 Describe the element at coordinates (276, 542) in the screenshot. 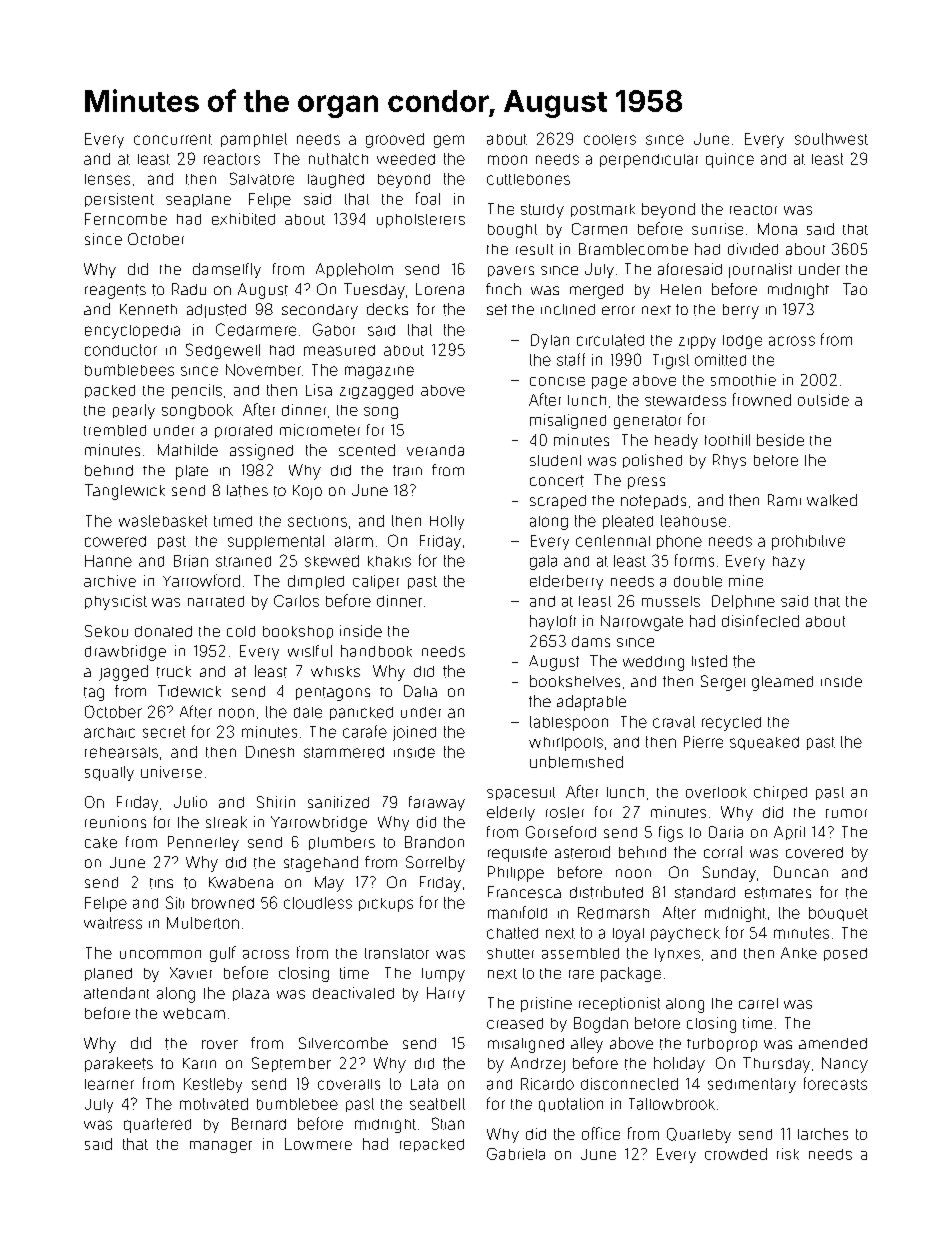

I see `supplemental` at that location.
